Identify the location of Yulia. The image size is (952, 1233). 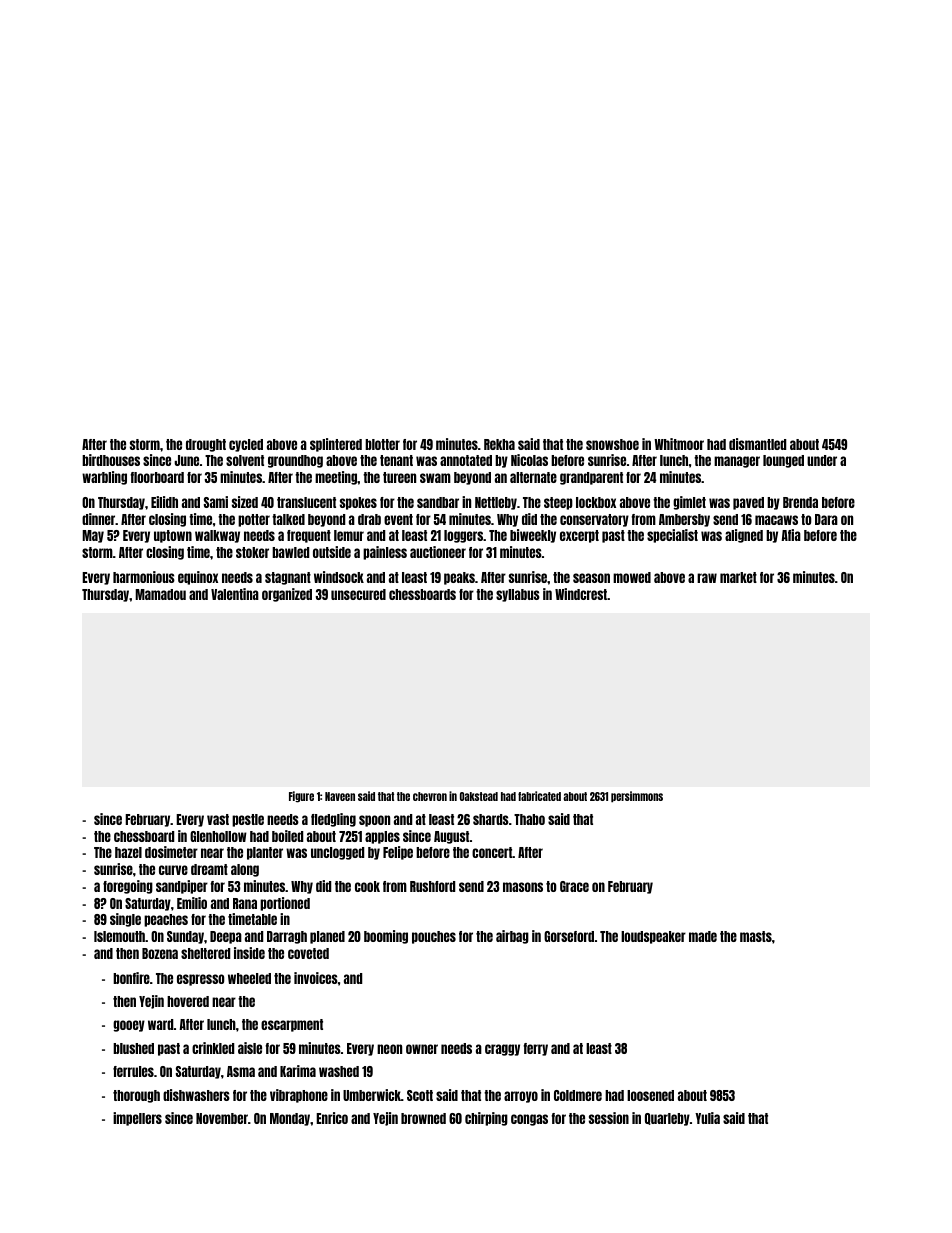
(707, 1118).
